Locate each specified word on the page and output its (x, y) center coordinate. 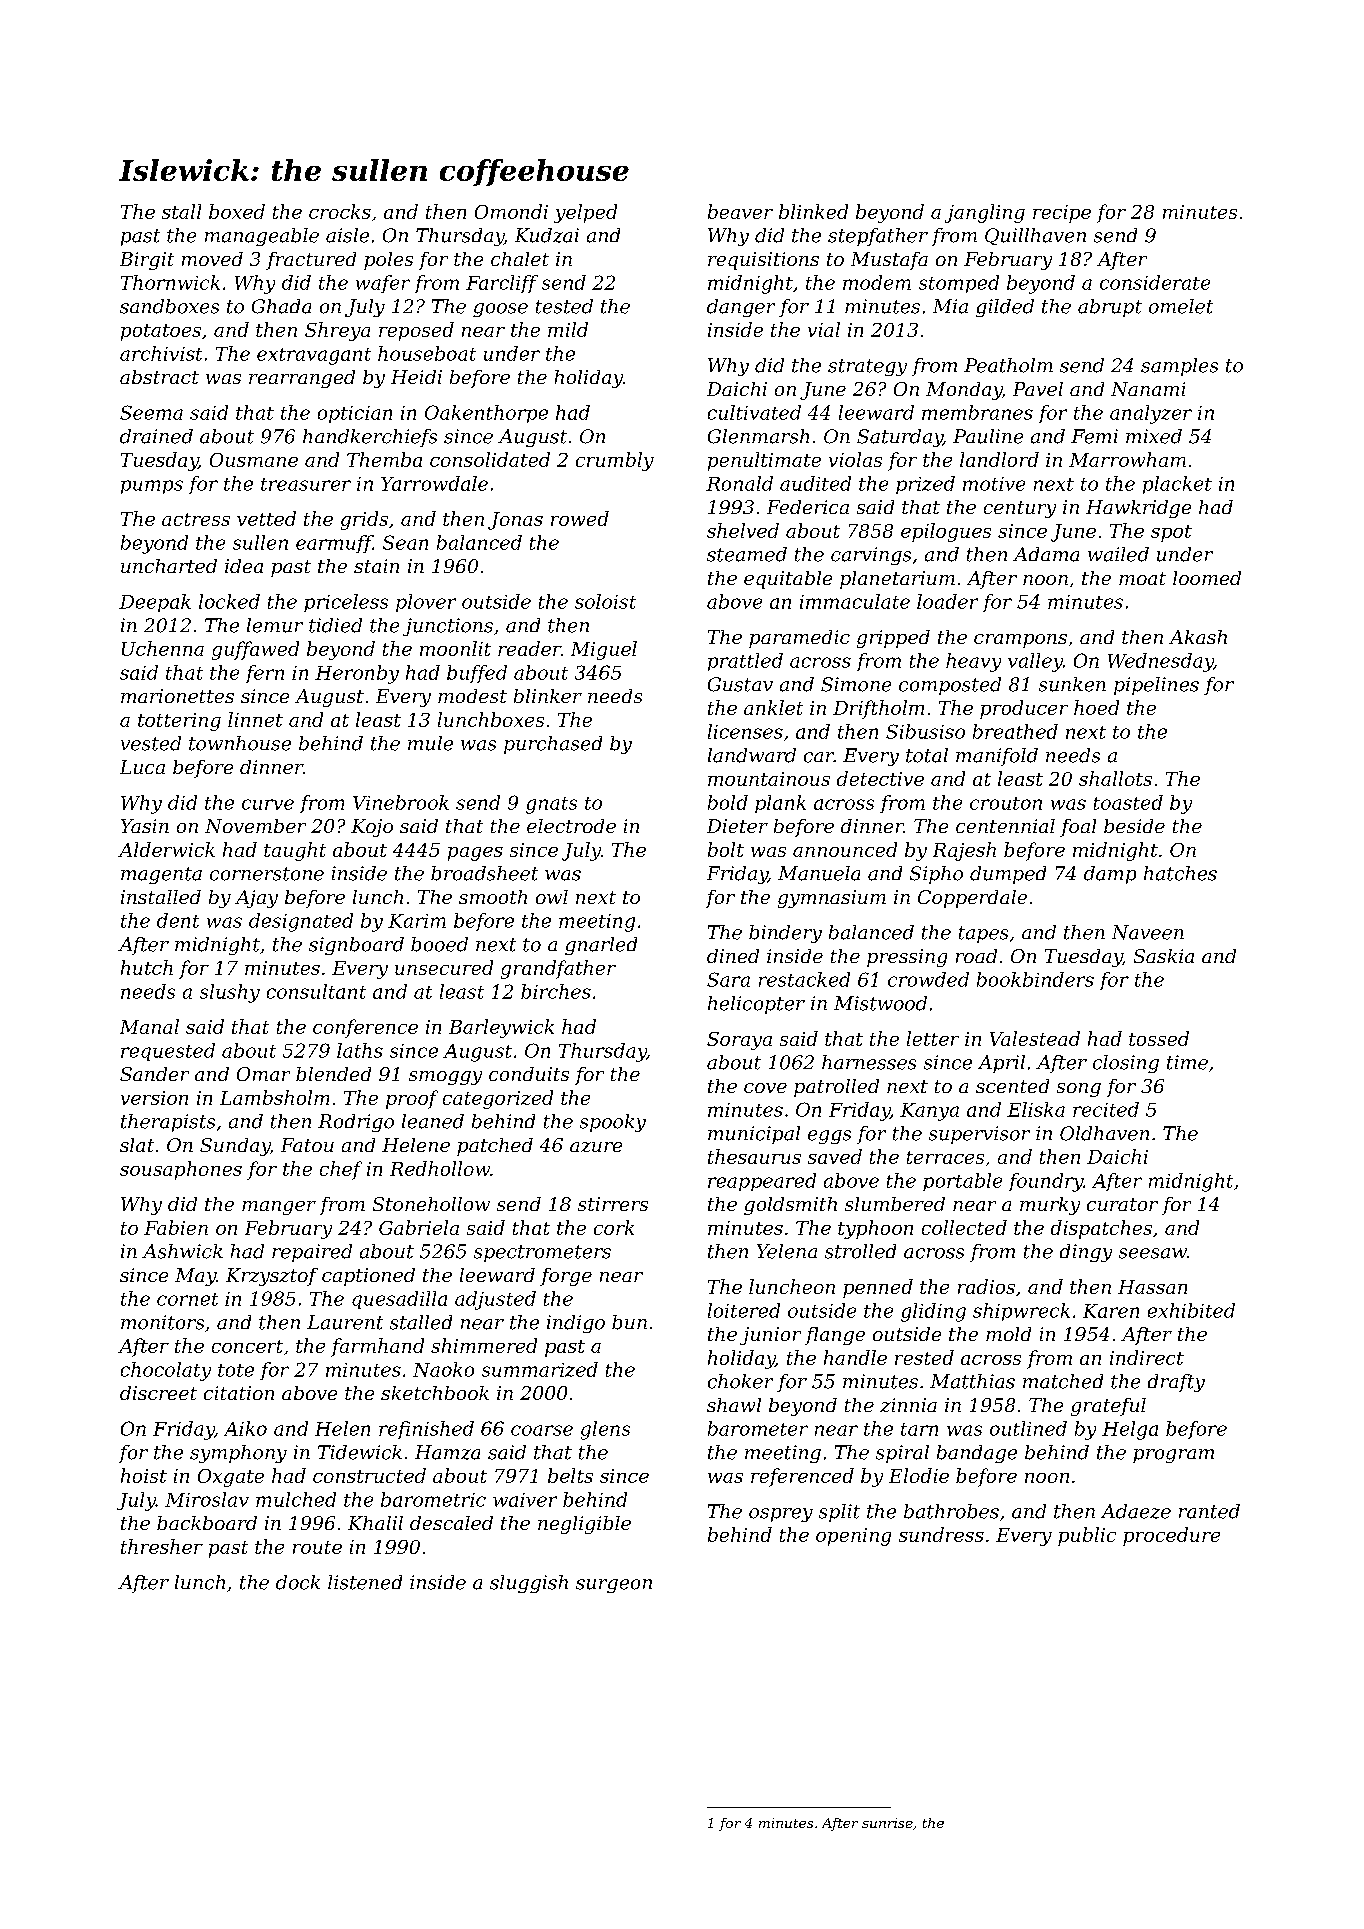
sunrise (887, 1823)
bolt (726, 849)
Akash (1198, 637)
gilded (1005, 308)
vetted (266, 518)
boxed (237, 211)
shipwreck (1021, 1312)
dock (298, 1582)
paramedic (799, 639)
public (1087, 1536)
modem (877, 282)
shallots (1115, 778)
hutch (147, 967)
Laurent (345, 1322)
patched (495, 1147)
